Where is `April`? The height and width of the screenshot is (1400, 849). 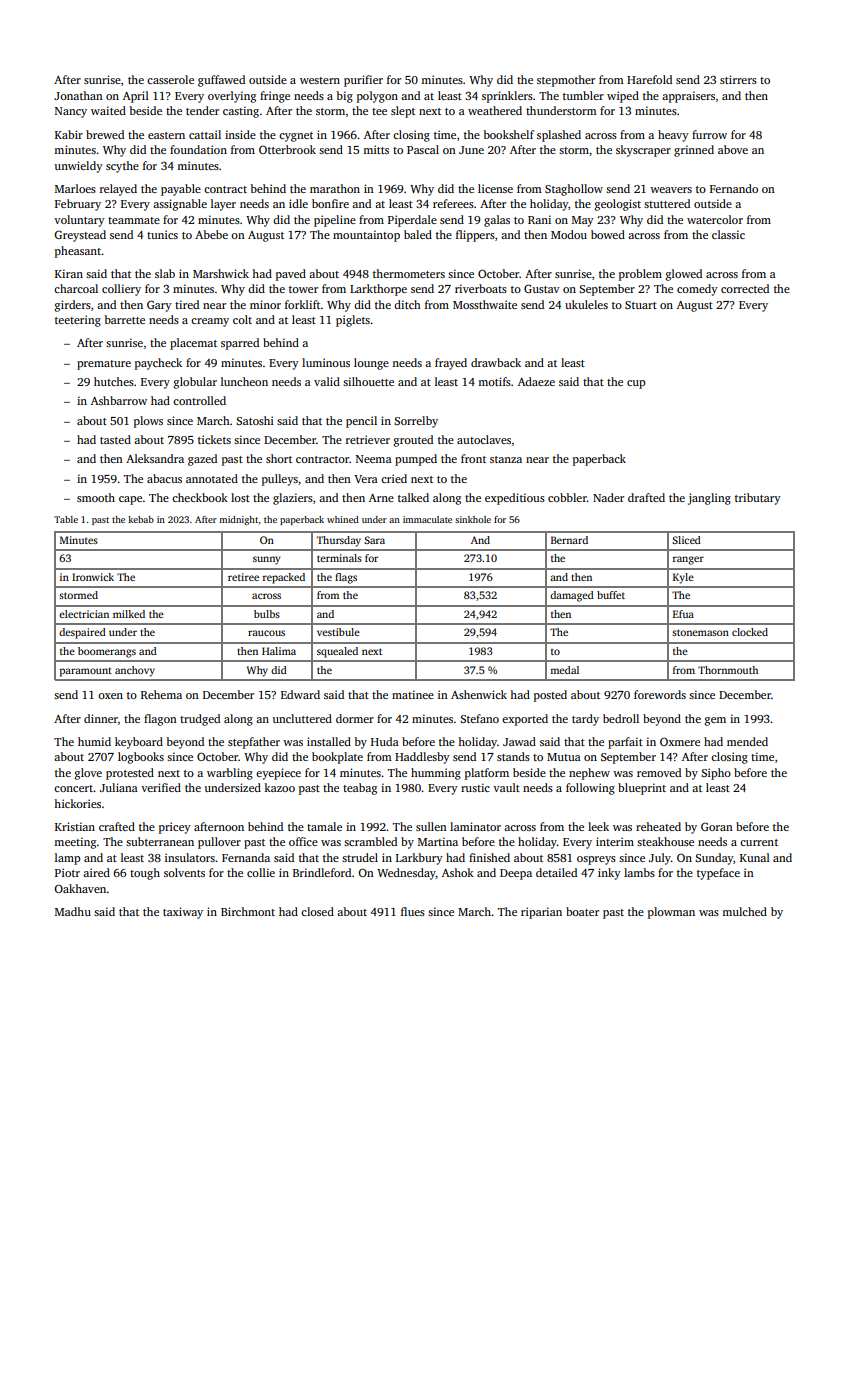 April is located at coordinates (136, 97).
